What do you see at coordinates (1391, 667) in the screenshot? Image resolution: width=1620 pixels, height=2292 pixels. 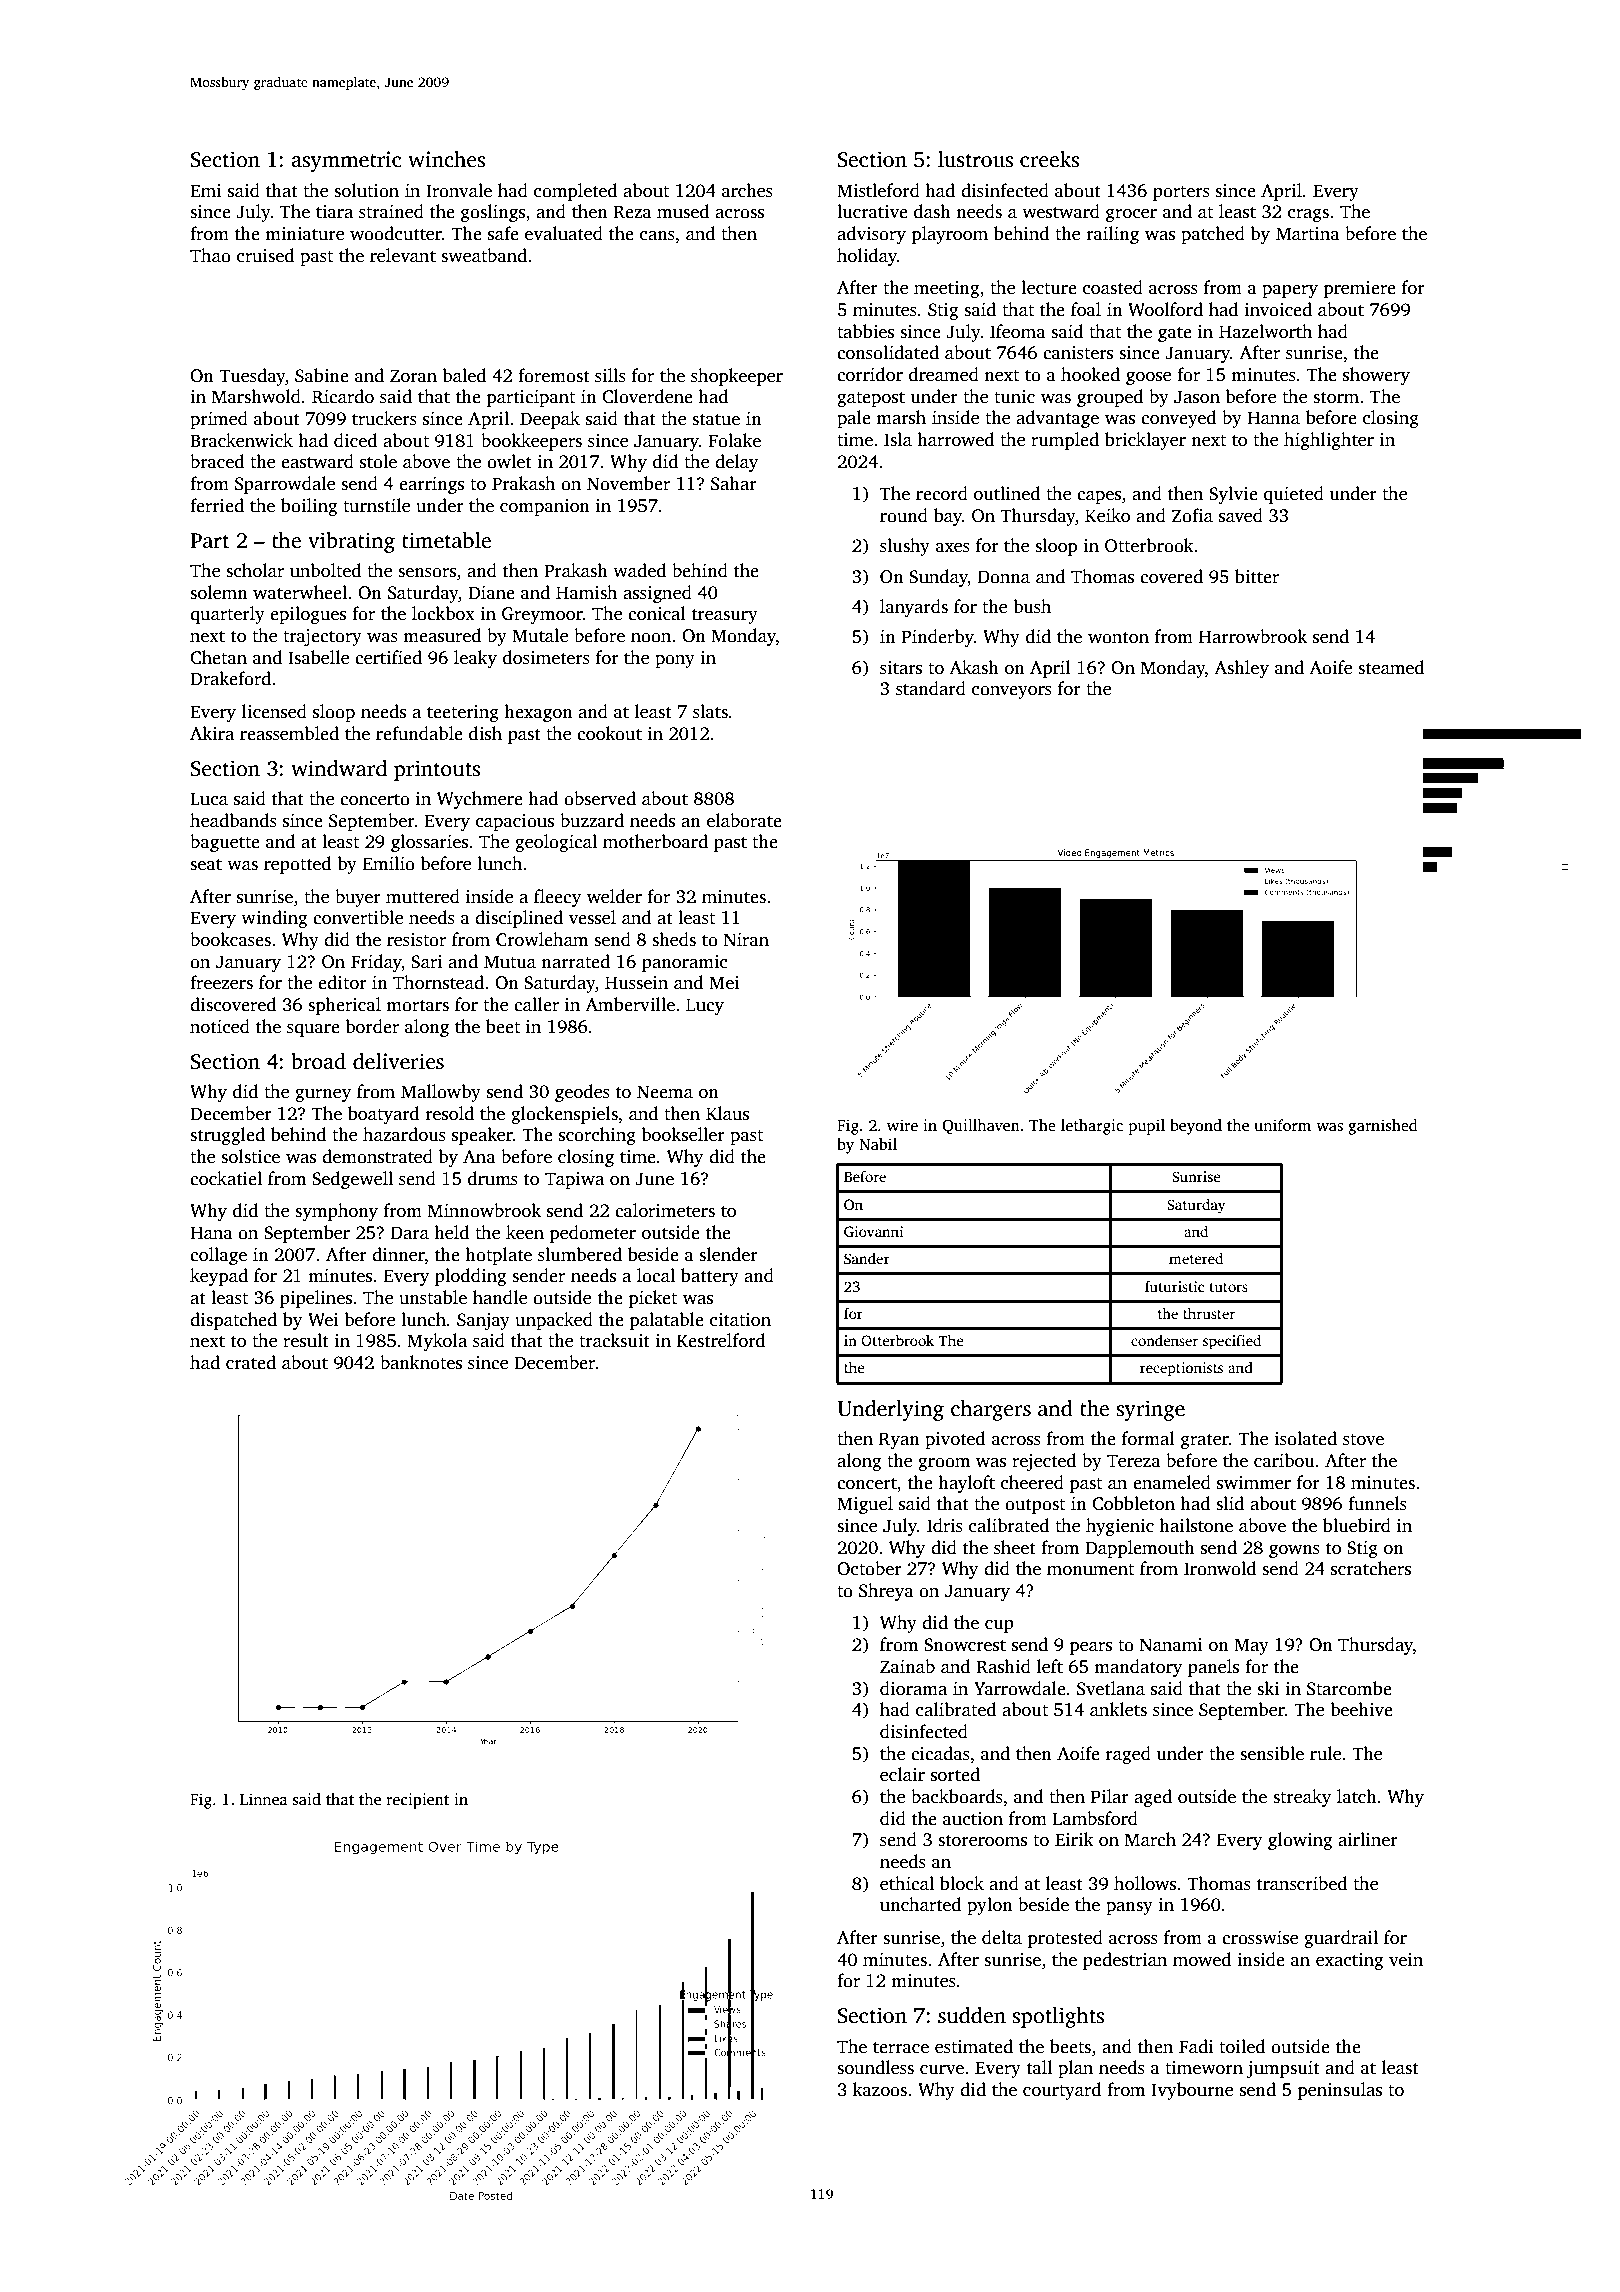 I see `steamed` at bounding box center [1391, 667].
